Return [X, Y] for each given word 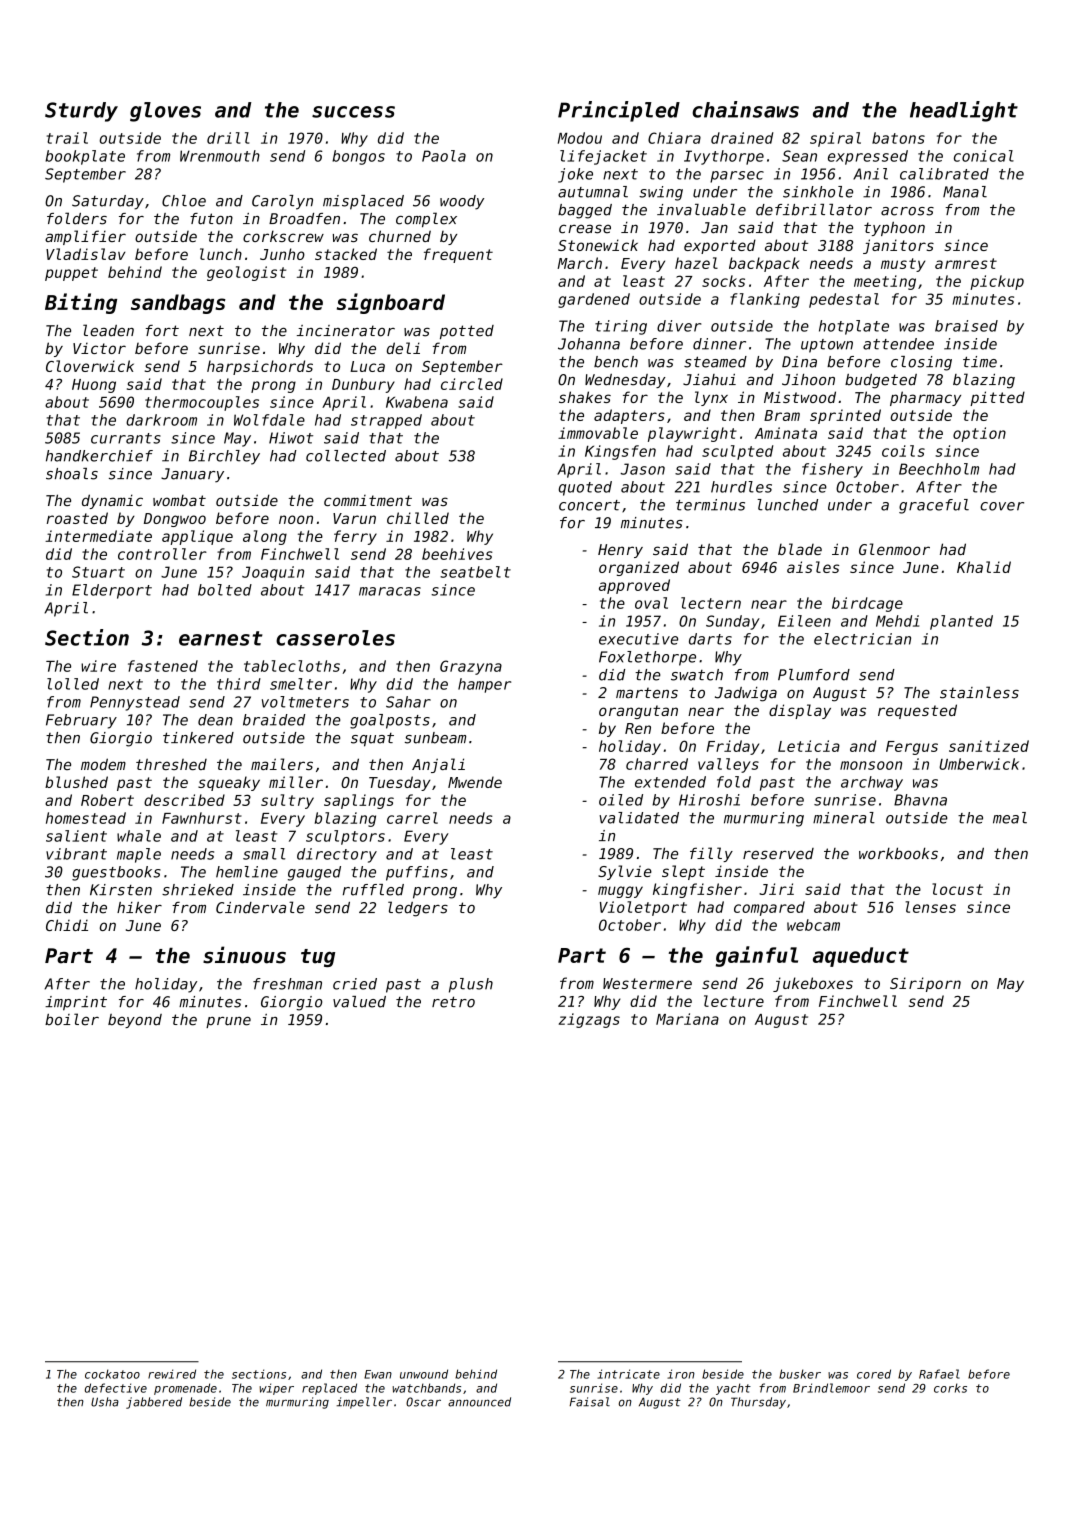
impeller [364, 1403]
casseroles [335, 638]
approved [634, 586]
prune [228, 1022]
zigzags [589, 1020]
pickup [997, 282]
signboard [391, 303]
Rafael [939, 1374]
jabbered [154, 1403]
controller [162, 554]
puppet [71, 274]
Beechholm [939, 469]
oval [651, 603]
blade [800, 549]
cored [874, 1374]
